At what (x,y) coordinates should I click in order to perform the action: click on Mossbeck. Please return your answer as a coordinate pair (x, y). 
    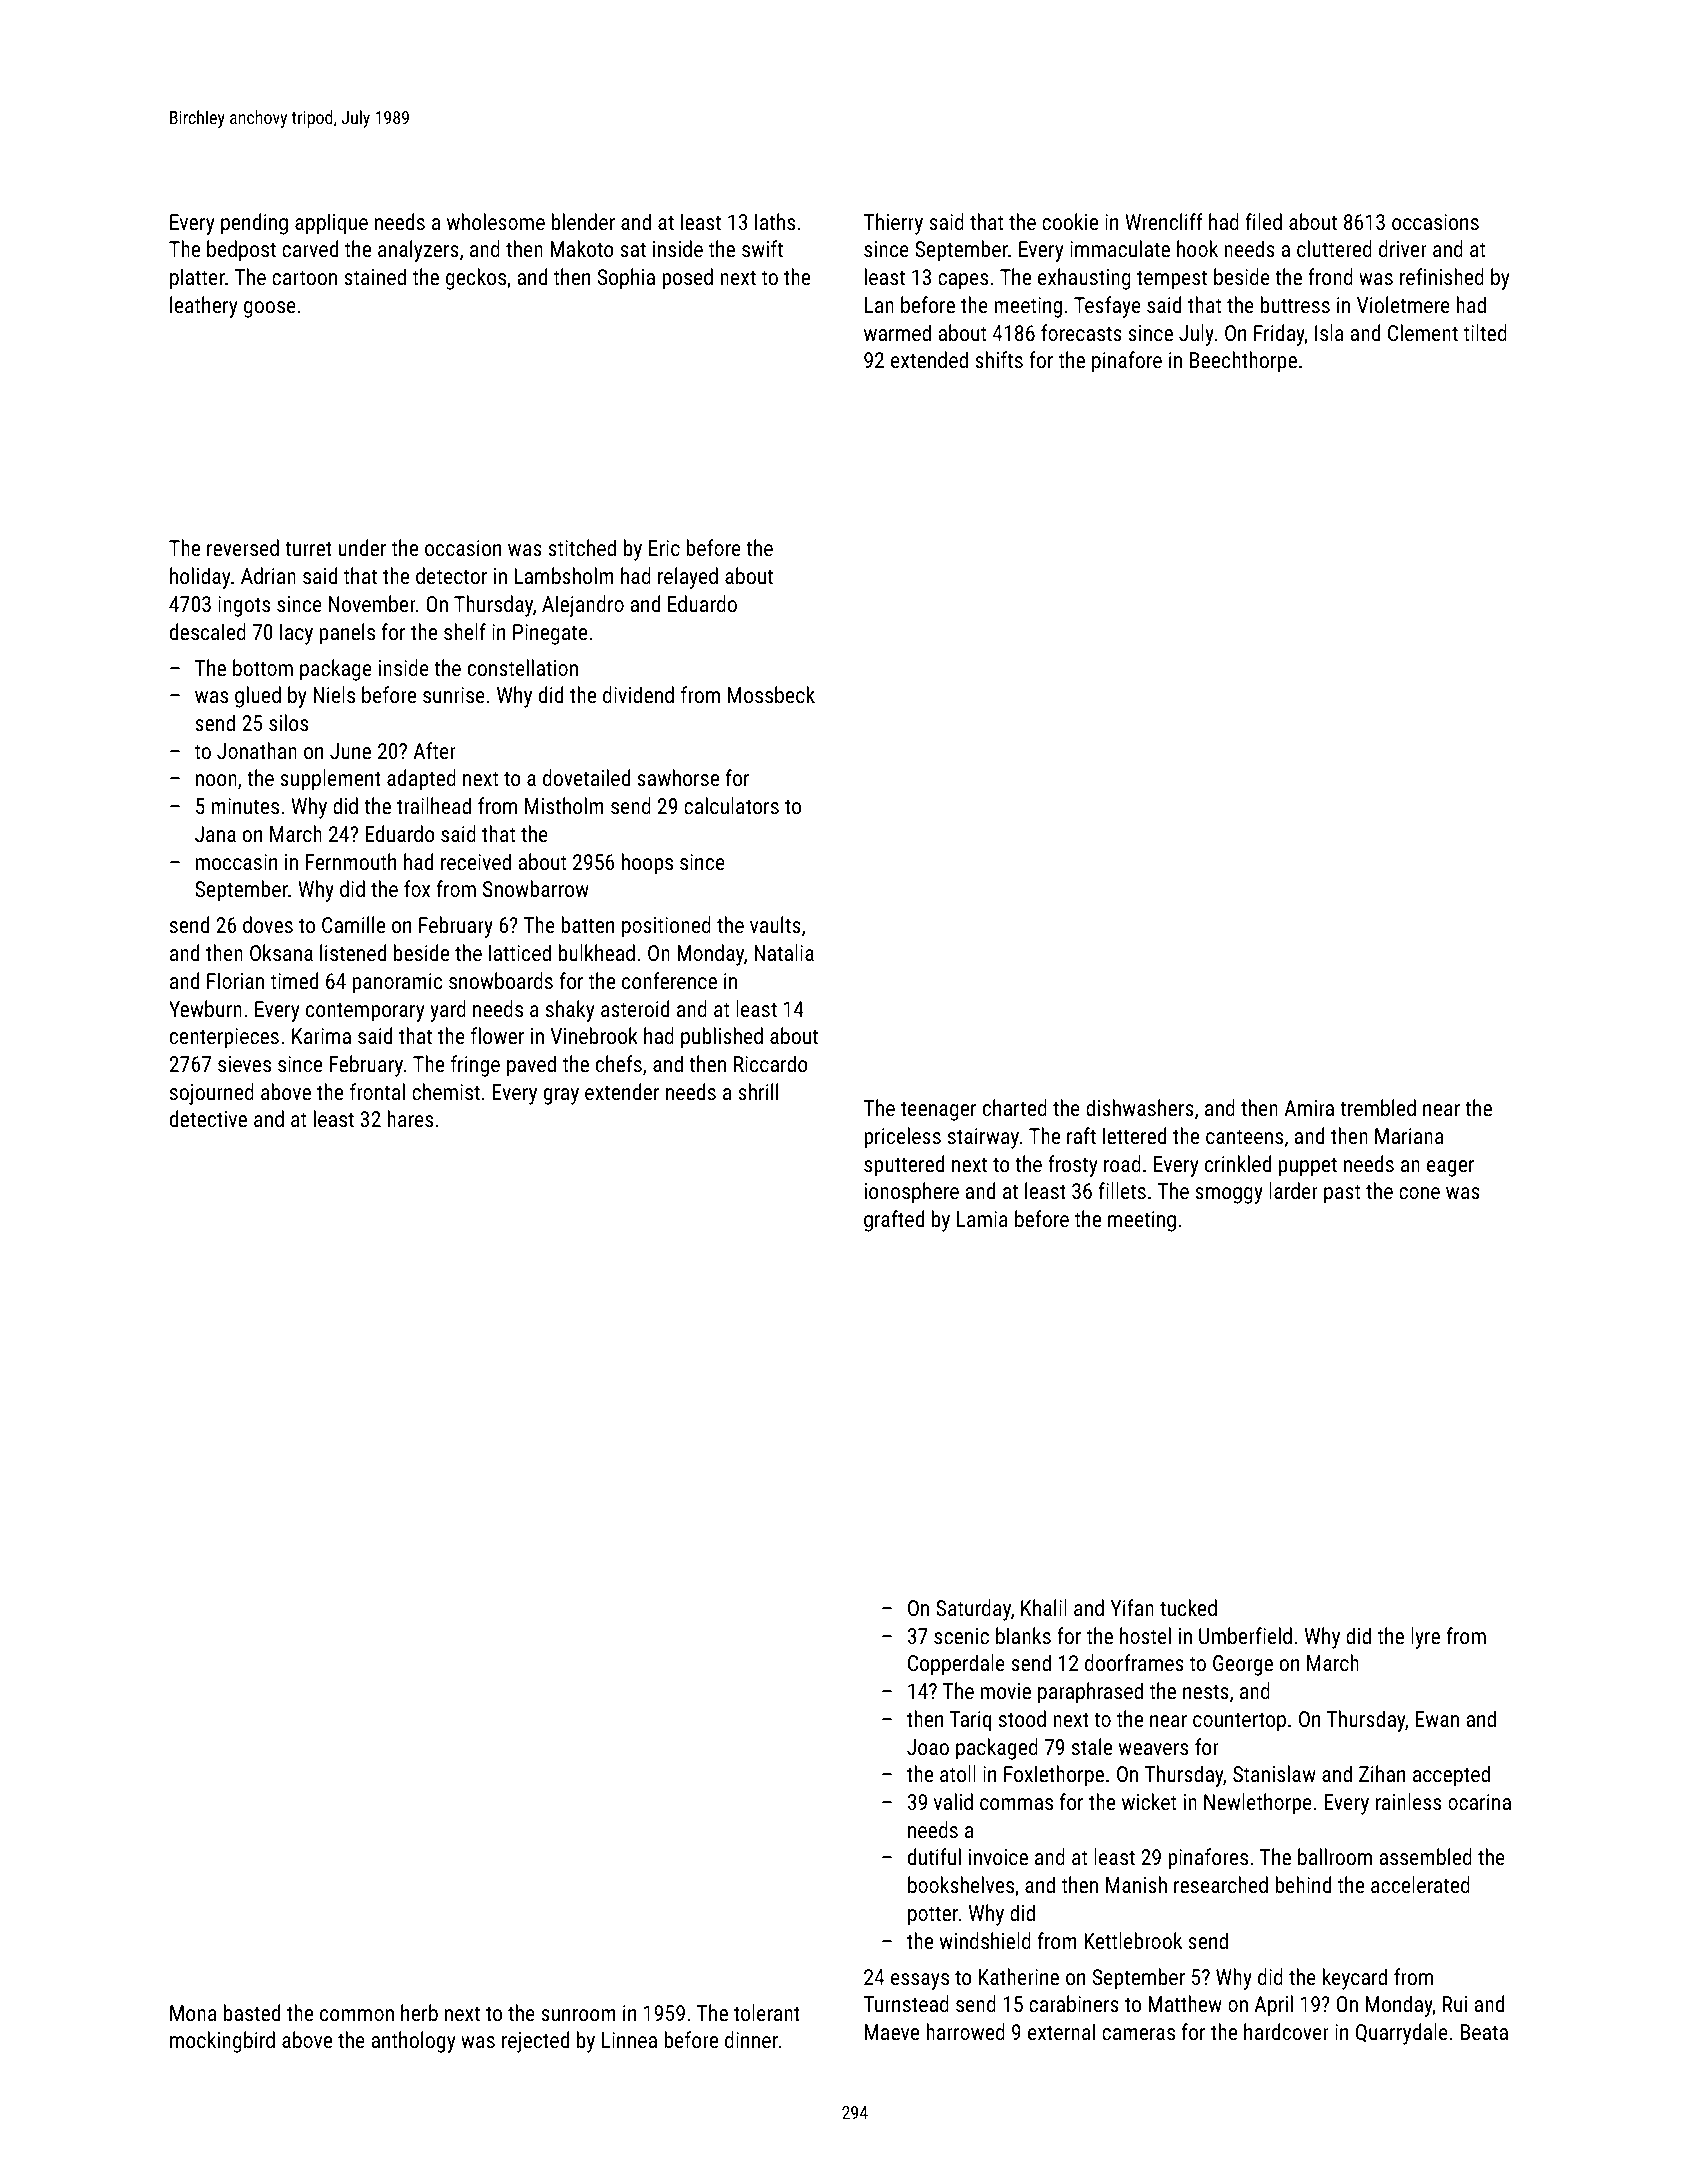
    Looking at the image, I should click on (771, 694).
